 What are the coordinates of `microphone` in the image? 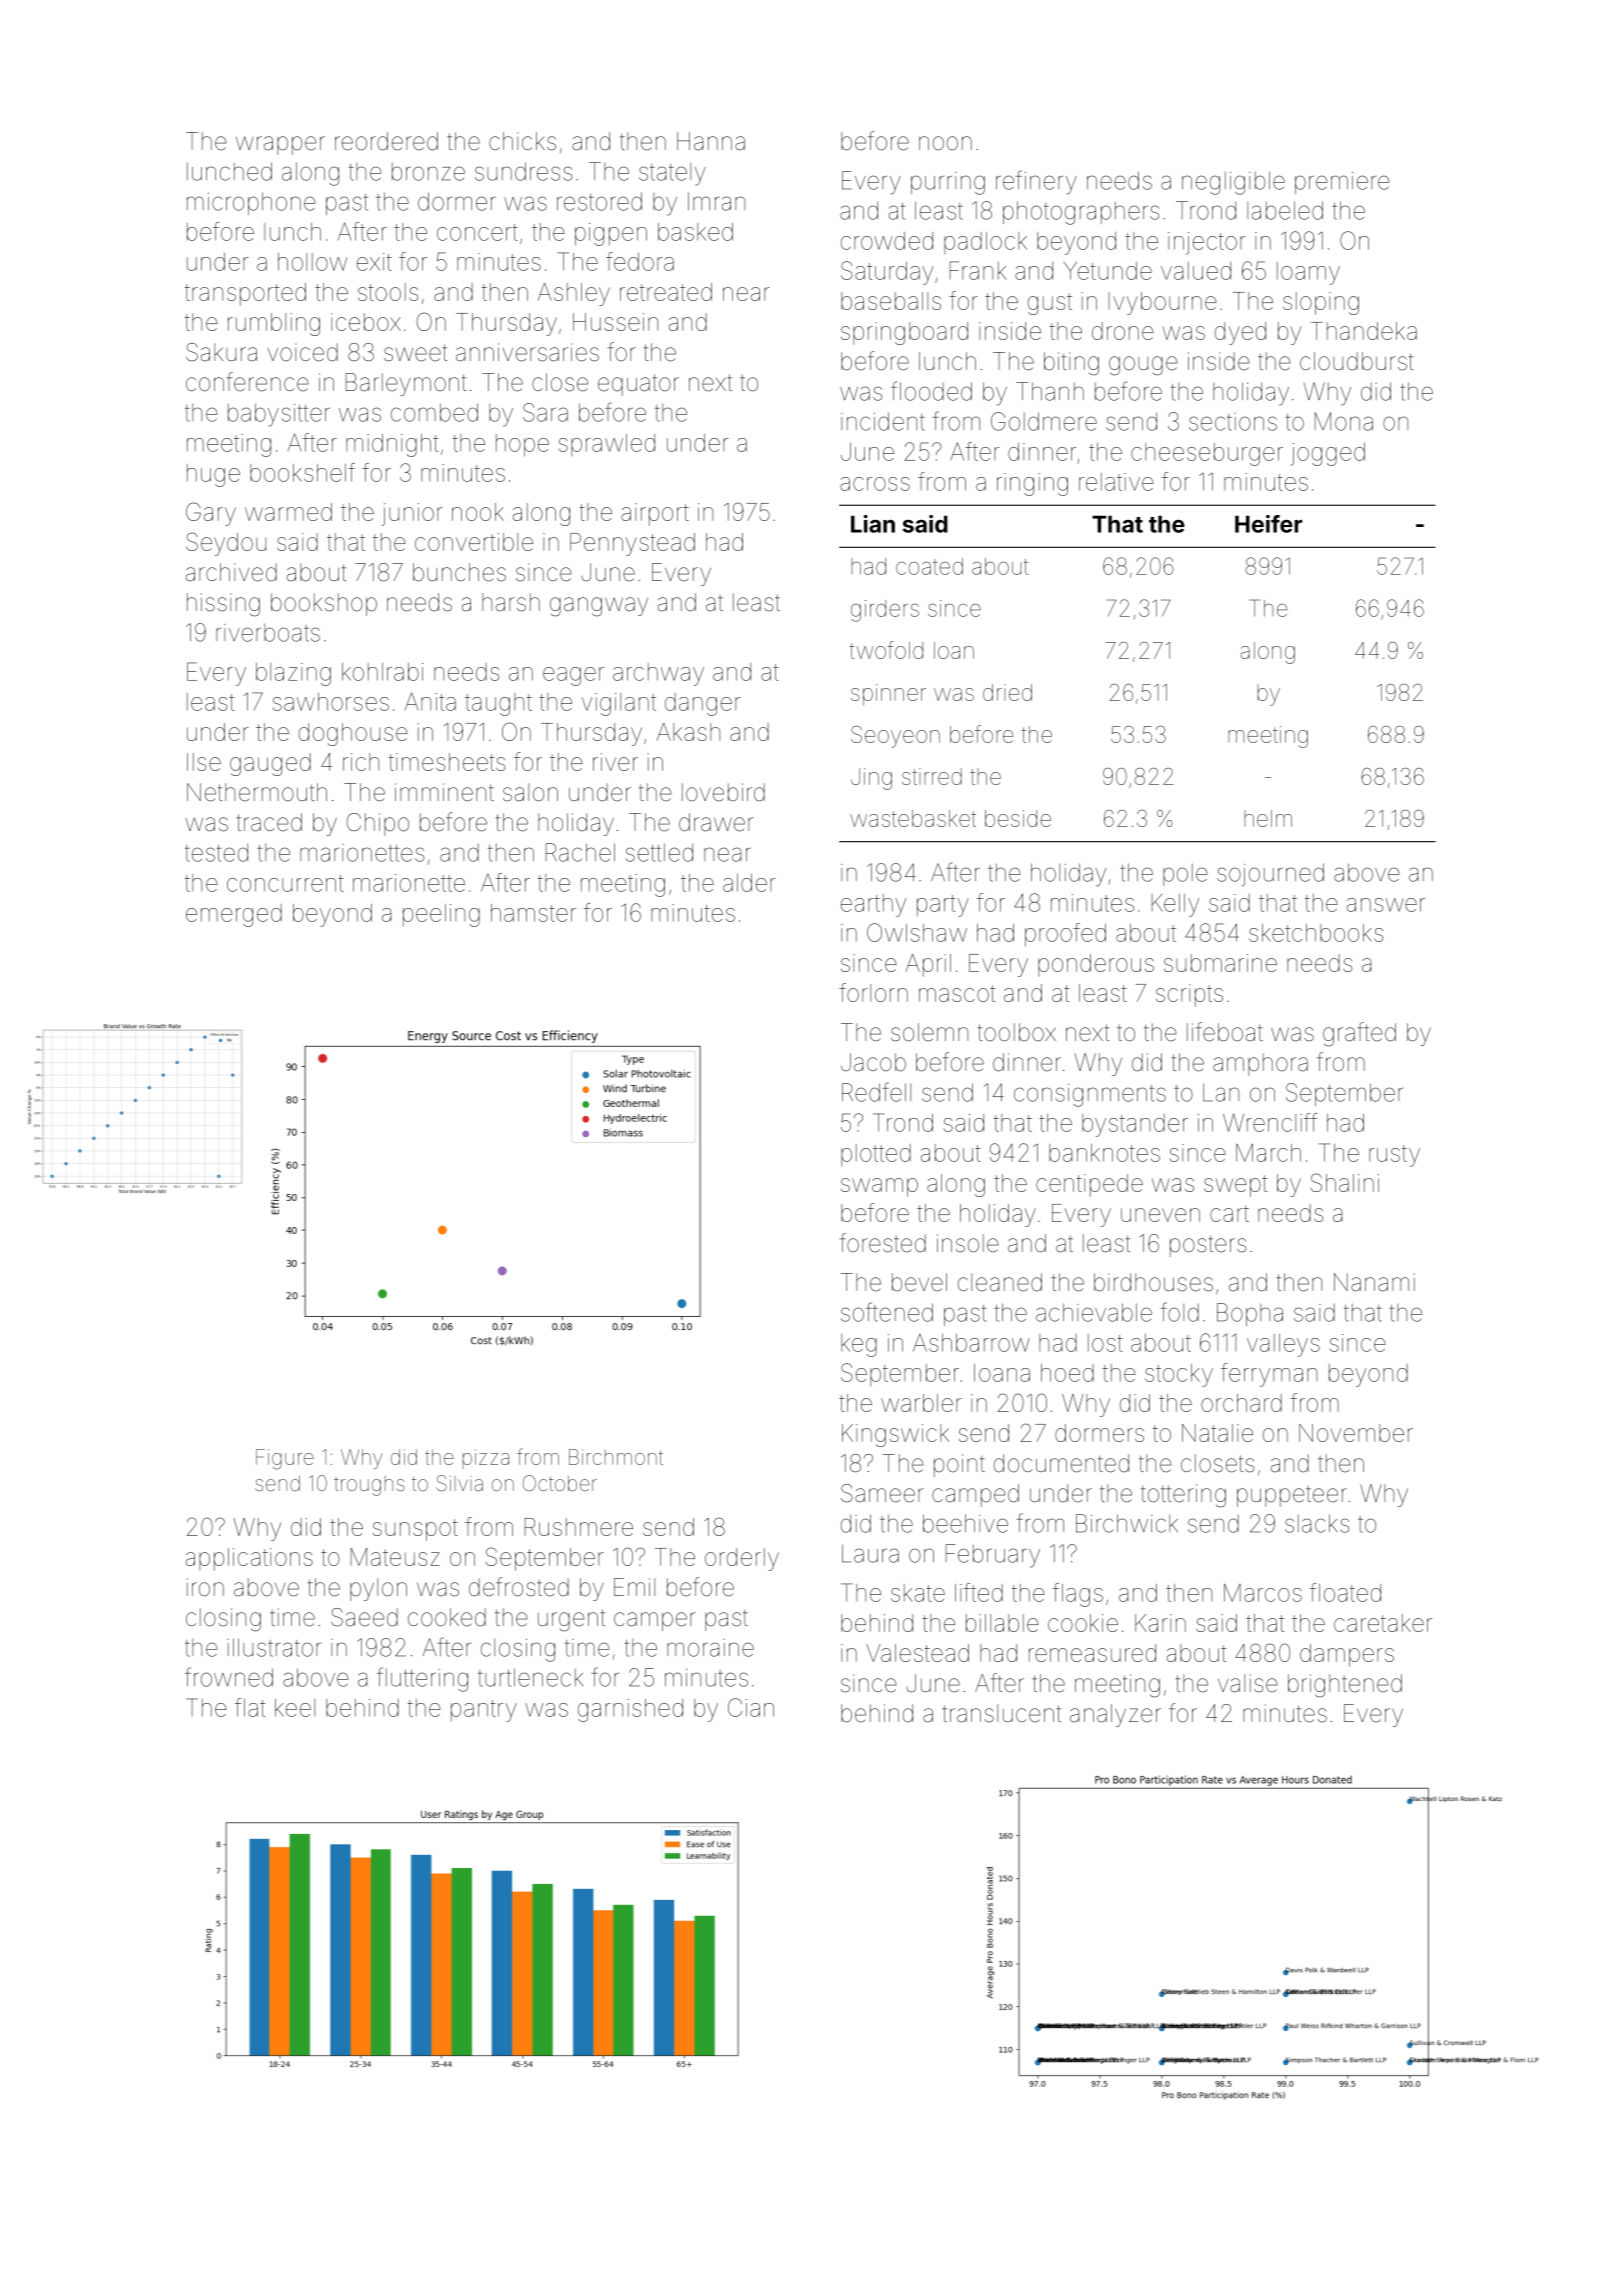 It's located at (251, 203).
